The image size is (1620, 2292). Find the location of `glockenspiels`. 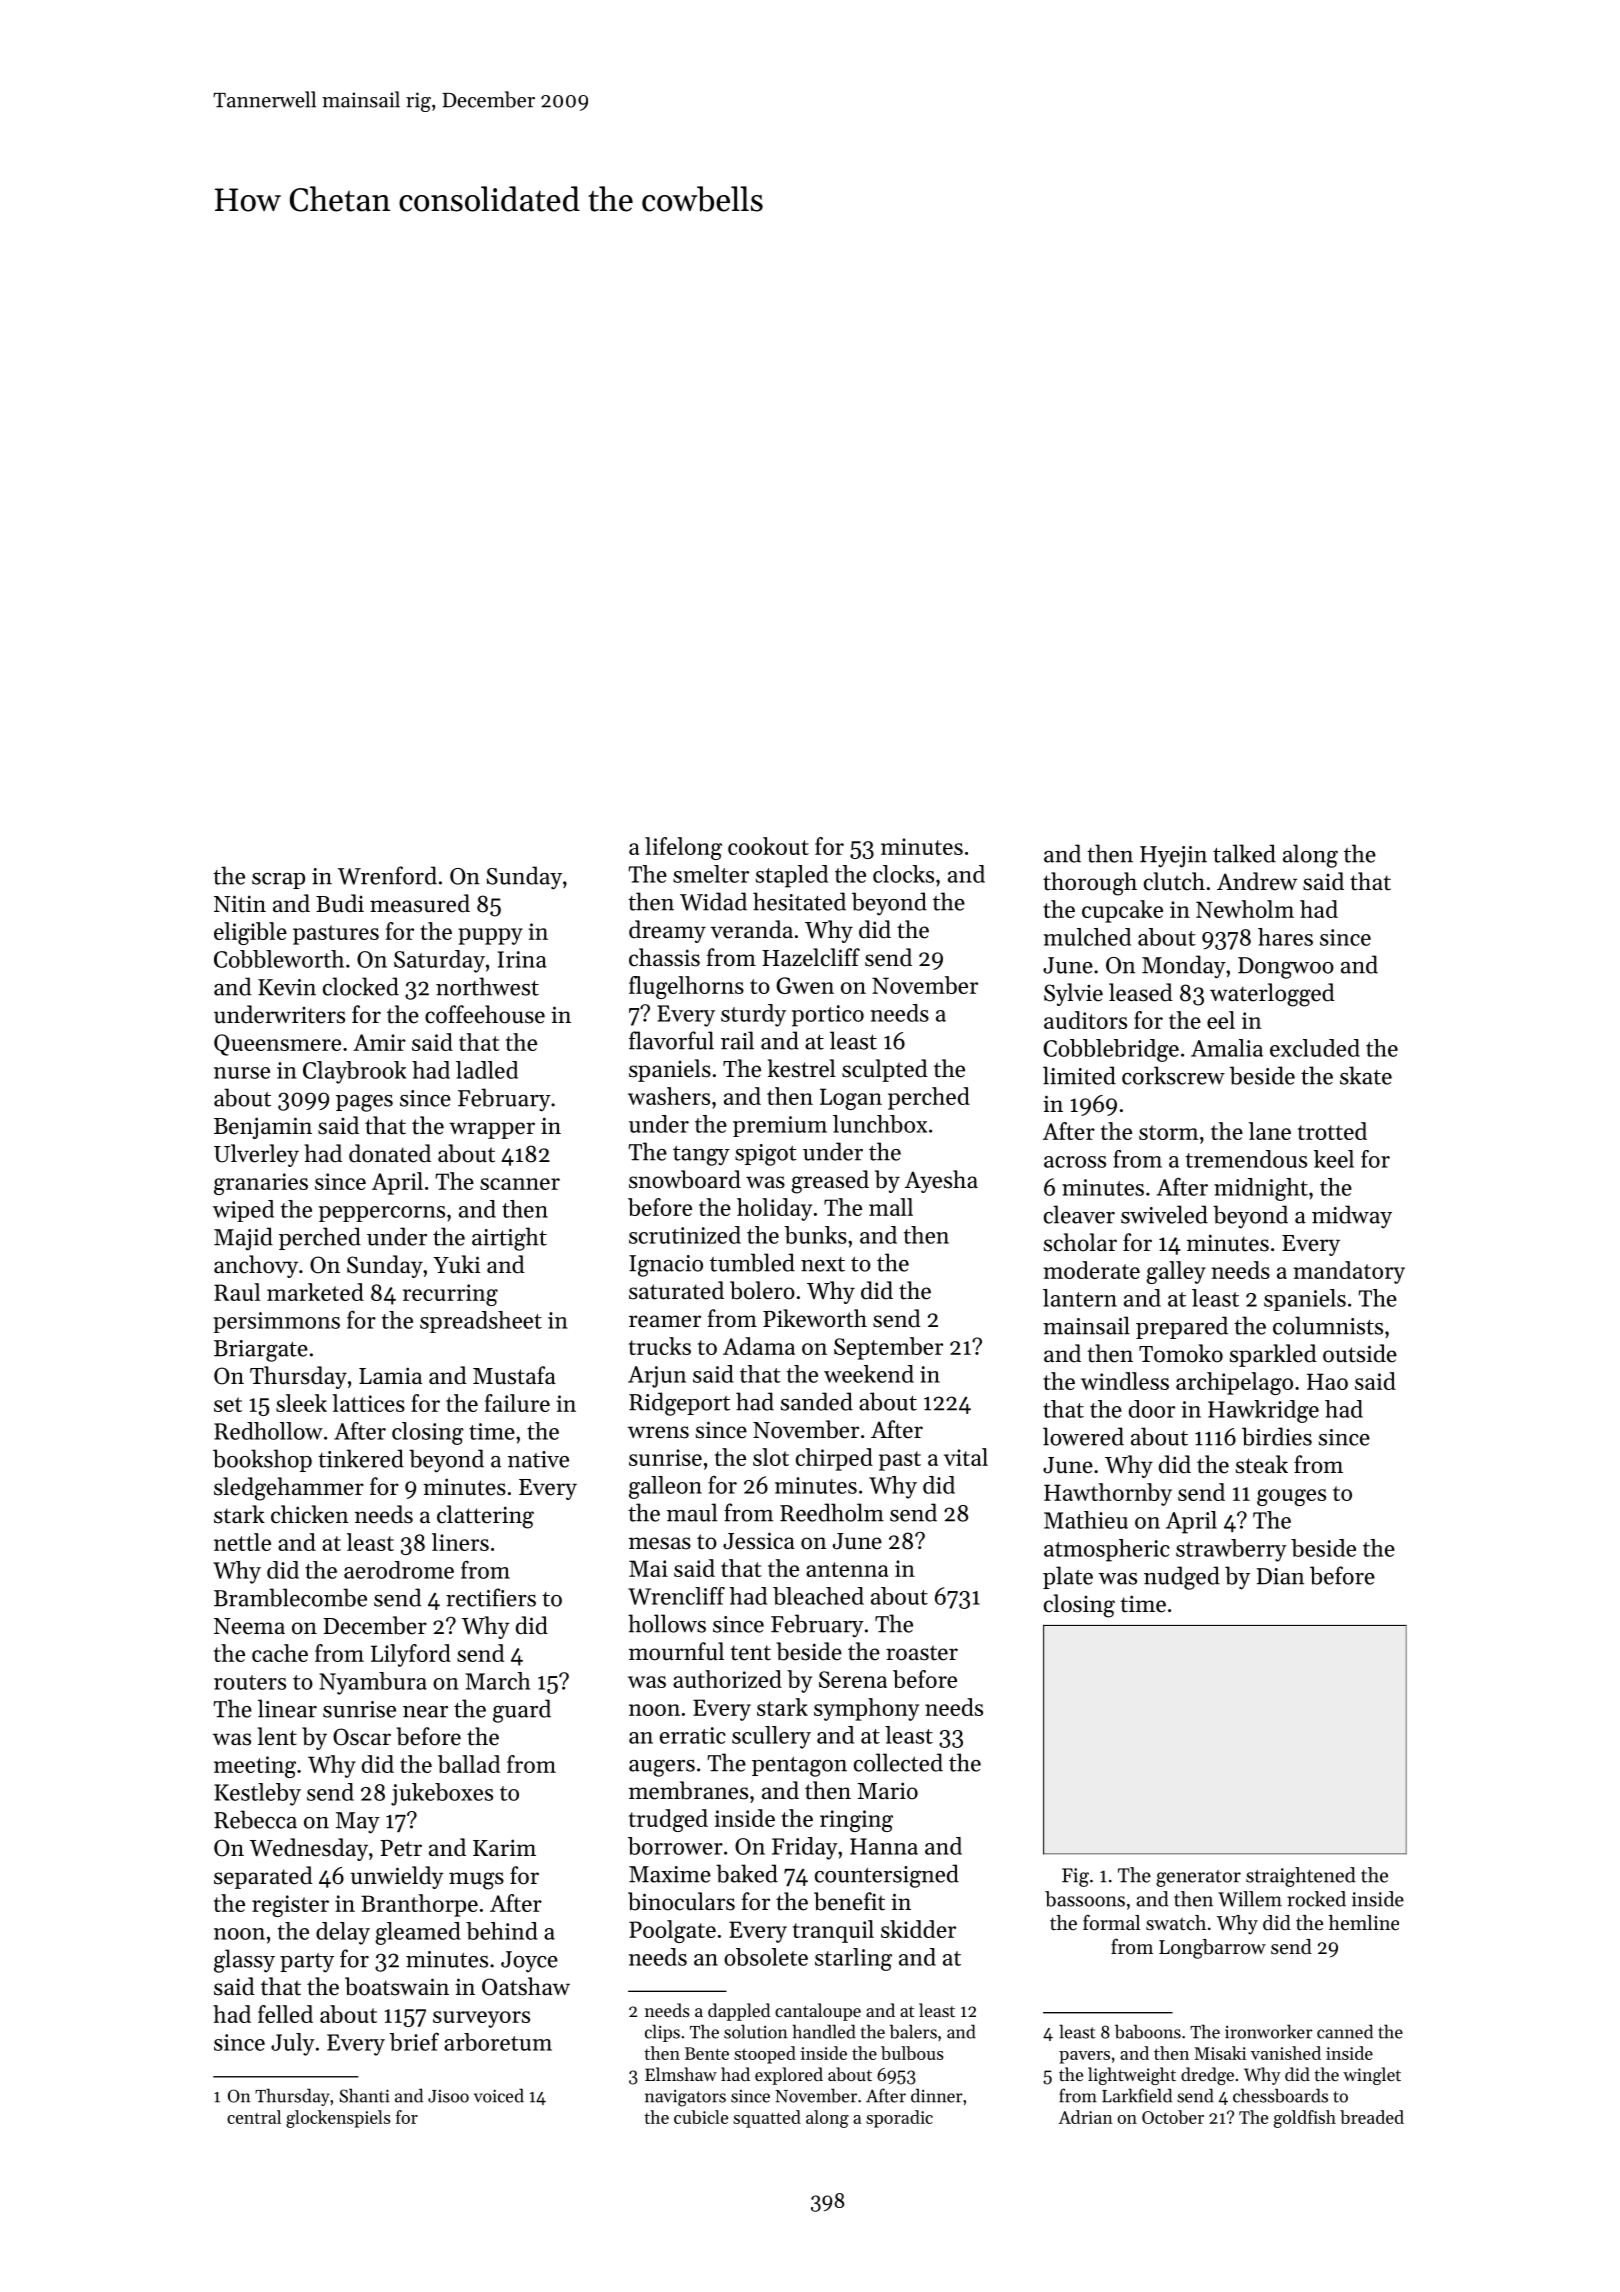

glockenspiels is located at coordinates (338, 2119).
